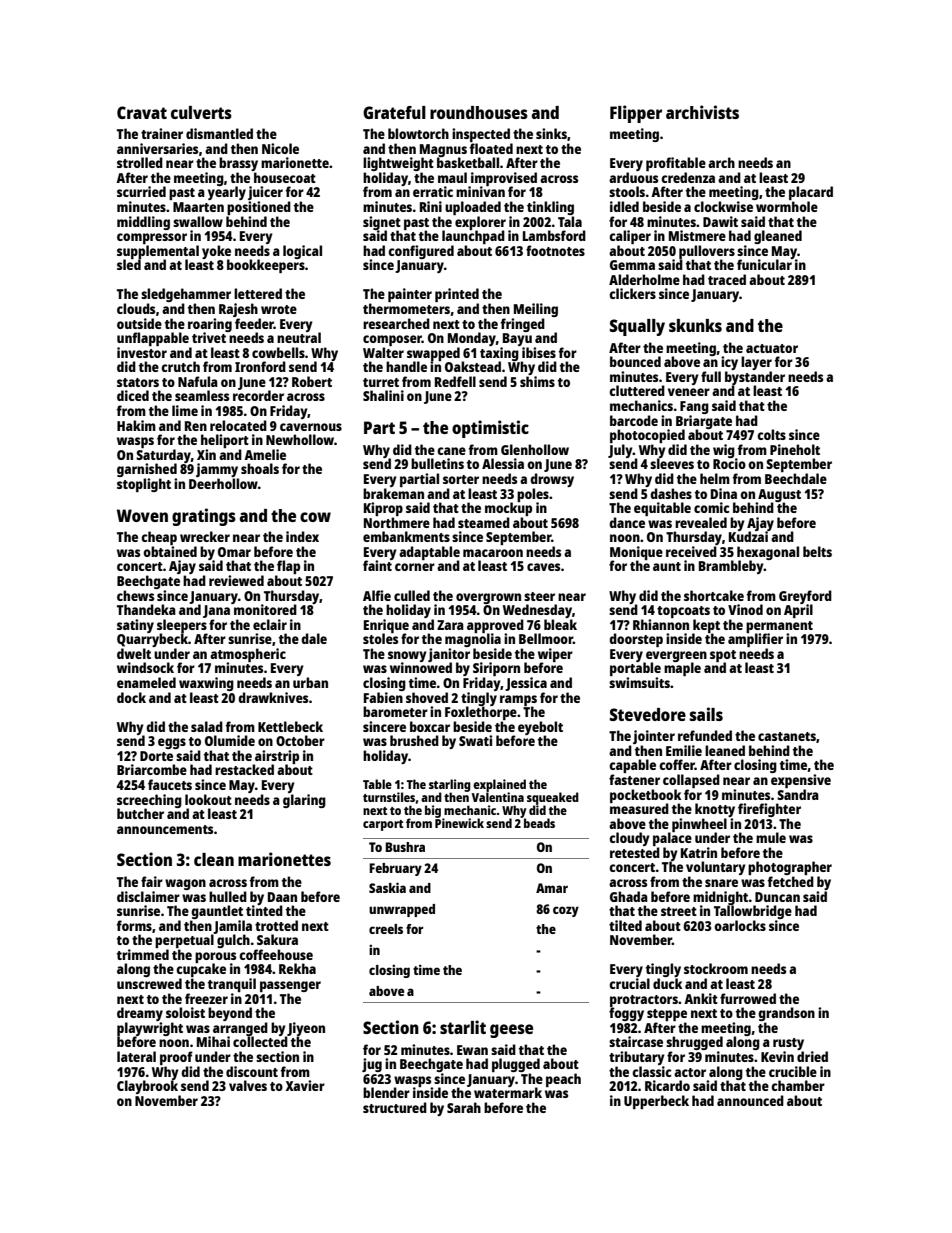  What do you see at coordinates (402, 910) in the document?
I see `unwrapped` at bounding box center [402, 910].
